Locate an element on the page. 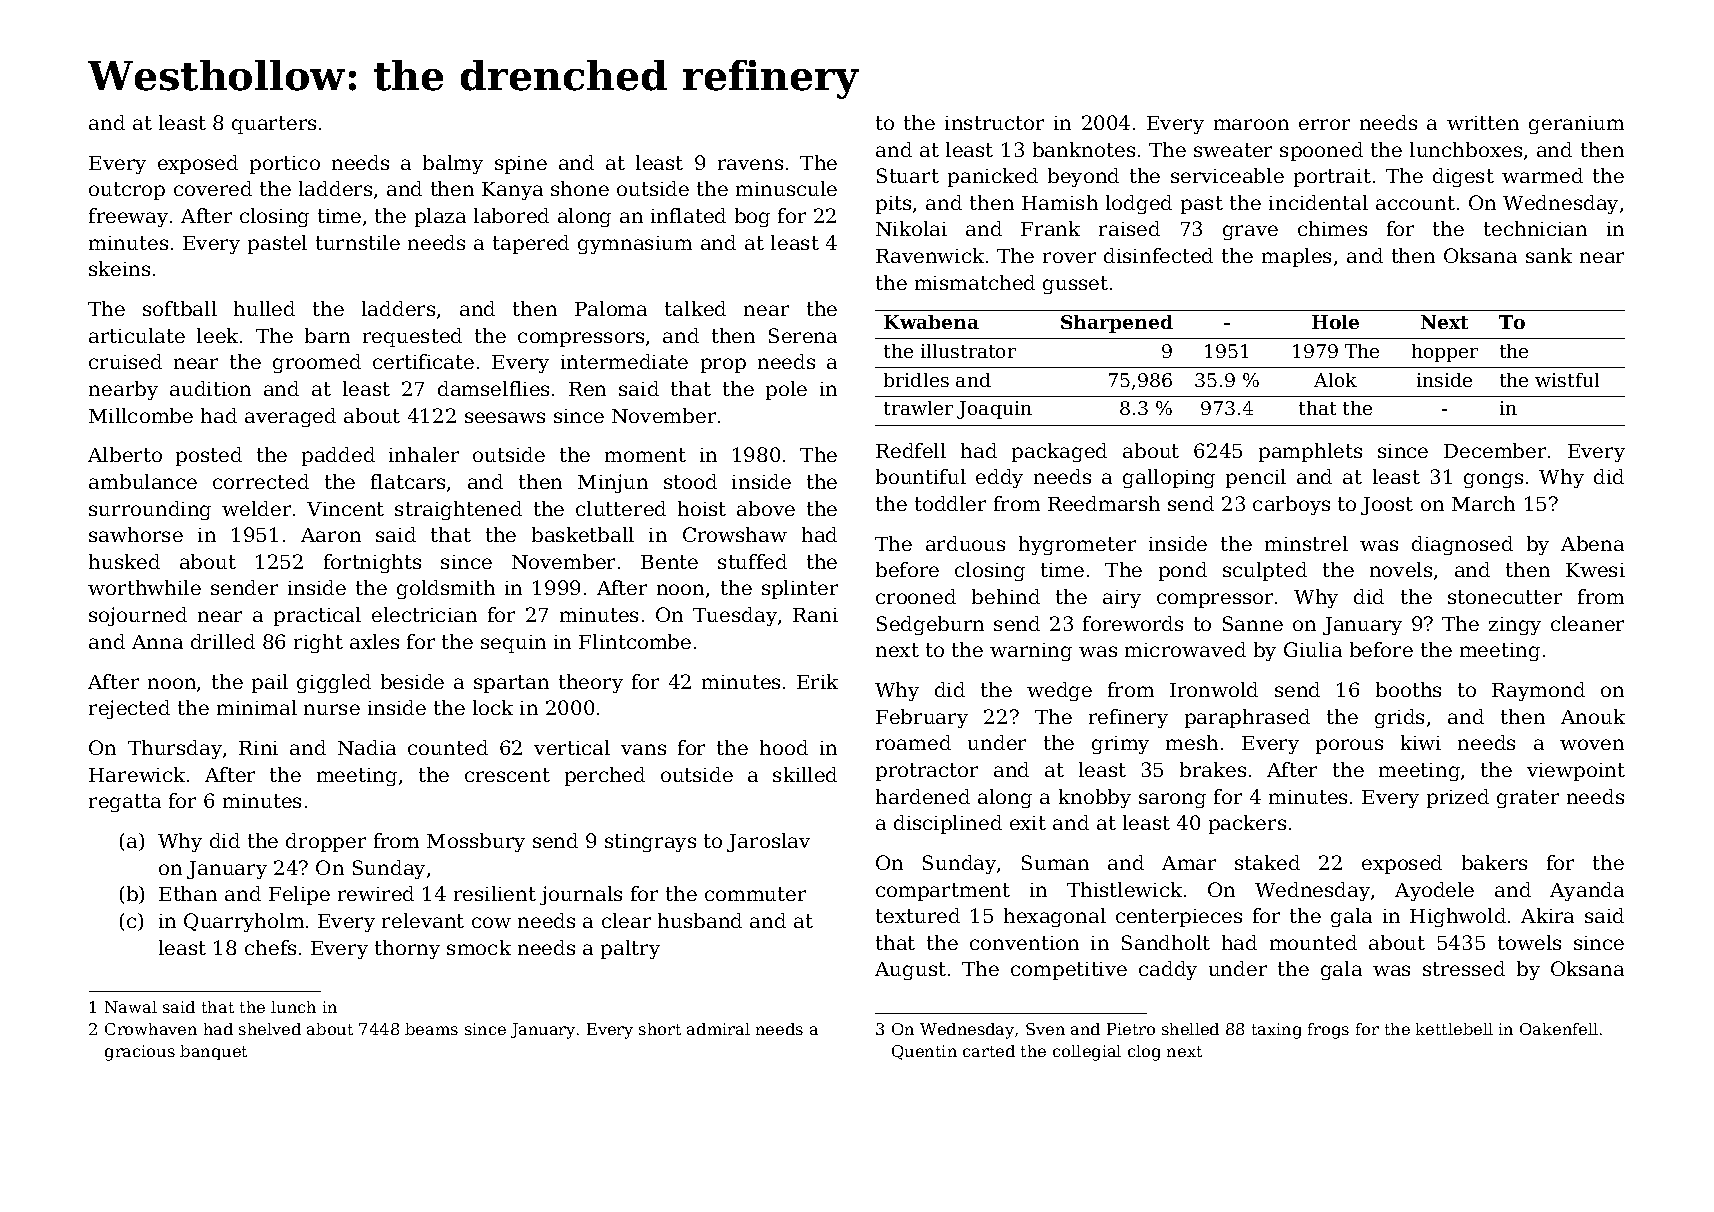  balmy is located at coordinates (453, 164).
